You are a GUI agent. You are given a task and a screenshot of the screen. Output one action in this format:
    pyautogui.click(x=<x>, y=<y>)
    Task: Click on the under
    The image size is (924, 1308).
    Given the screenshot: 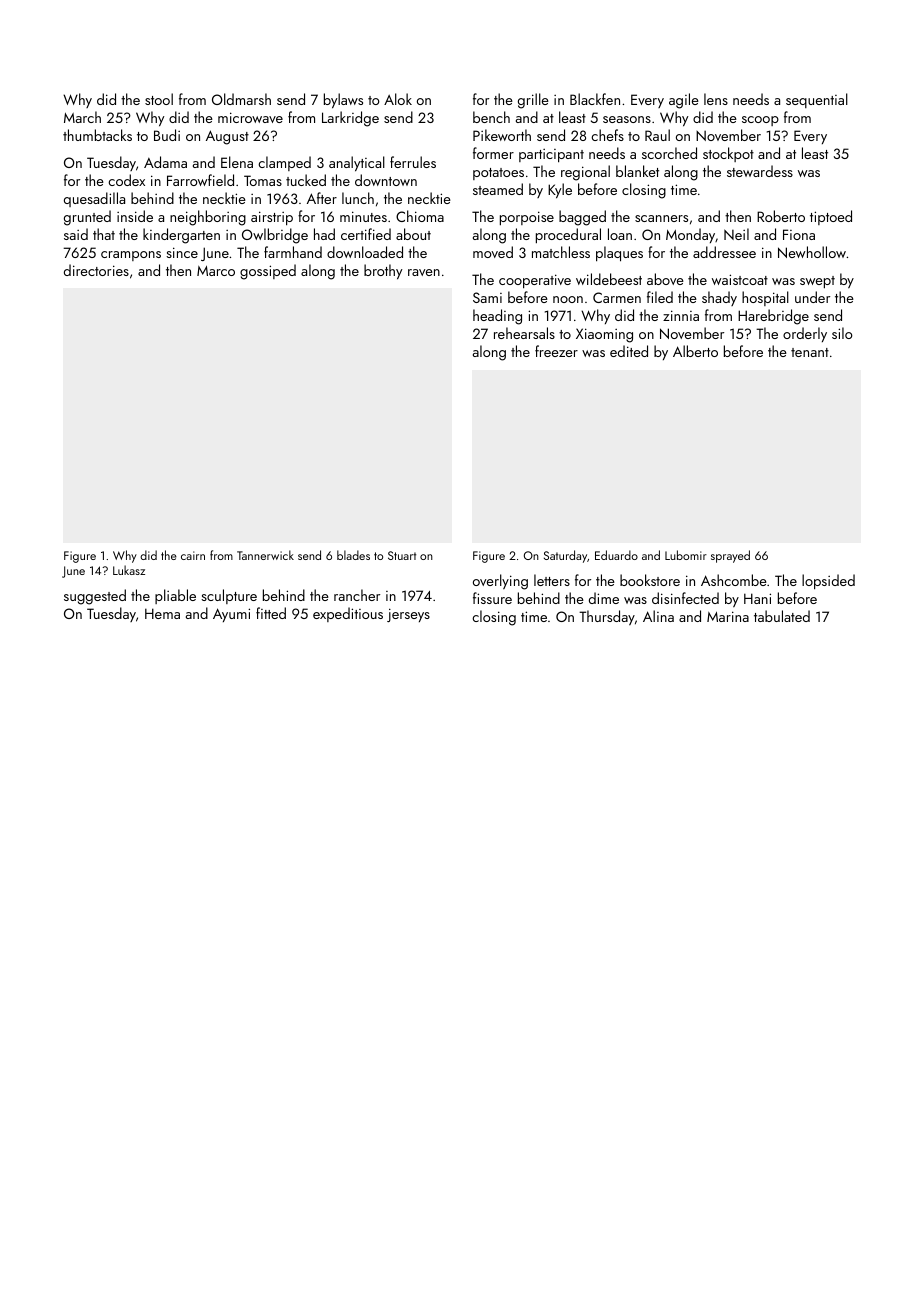 What is the action you would take?
    pyautogui.click(x=812, y=297)
